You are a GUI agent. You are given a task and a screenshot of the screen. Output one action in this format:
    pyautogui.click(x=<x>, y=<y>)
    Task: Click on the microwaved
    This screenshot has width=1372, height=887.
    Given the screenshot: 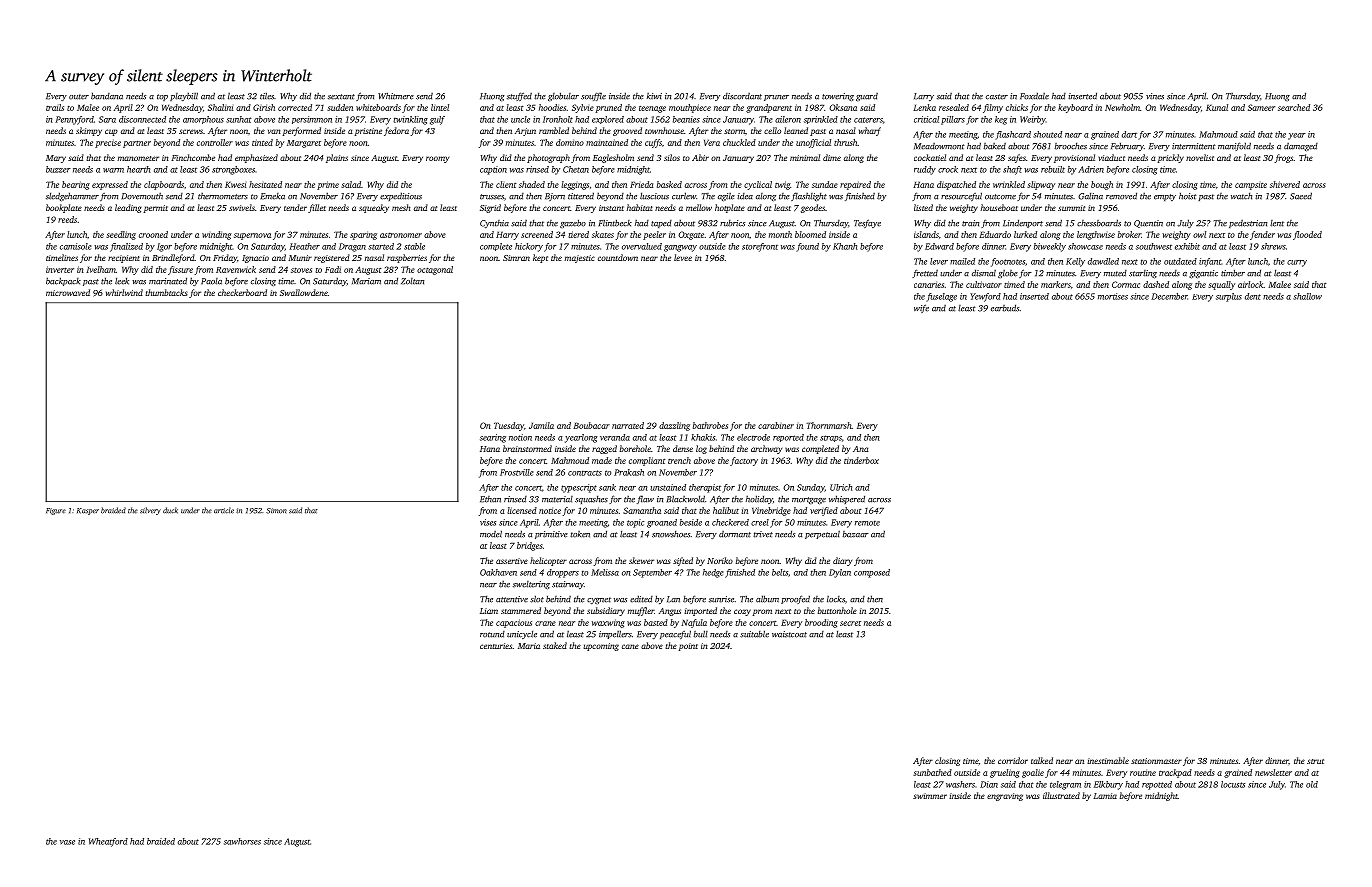 What is the action you would take?
    pyautogui.click(x=68, y=292)
